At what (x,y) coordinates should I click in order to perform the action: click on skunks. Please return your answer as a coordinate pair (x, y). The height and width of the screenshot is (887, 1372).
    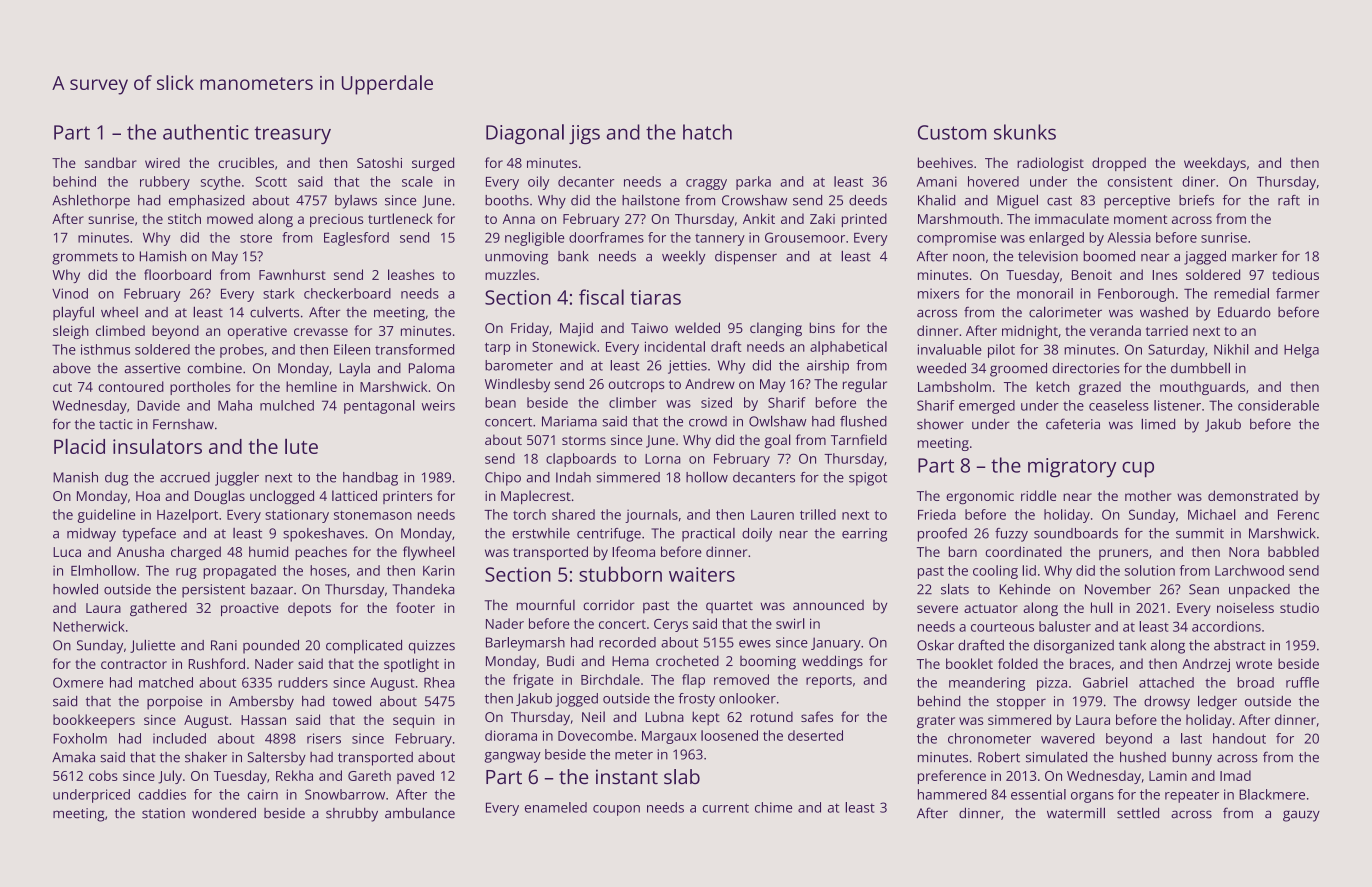
    Looking at the image, I should click on (1025, 132).
